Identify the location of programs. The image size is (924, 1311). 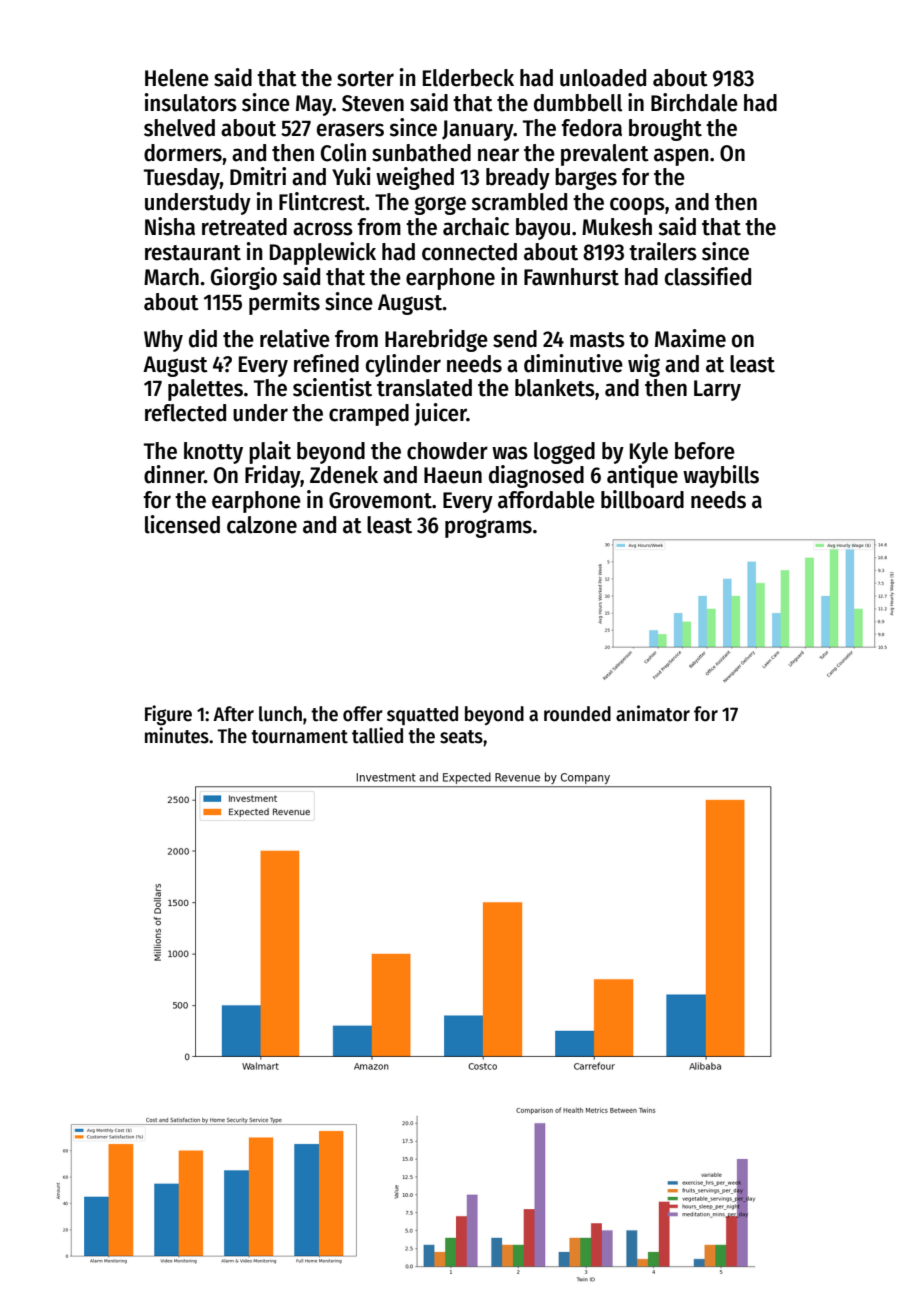
(488, 528).
